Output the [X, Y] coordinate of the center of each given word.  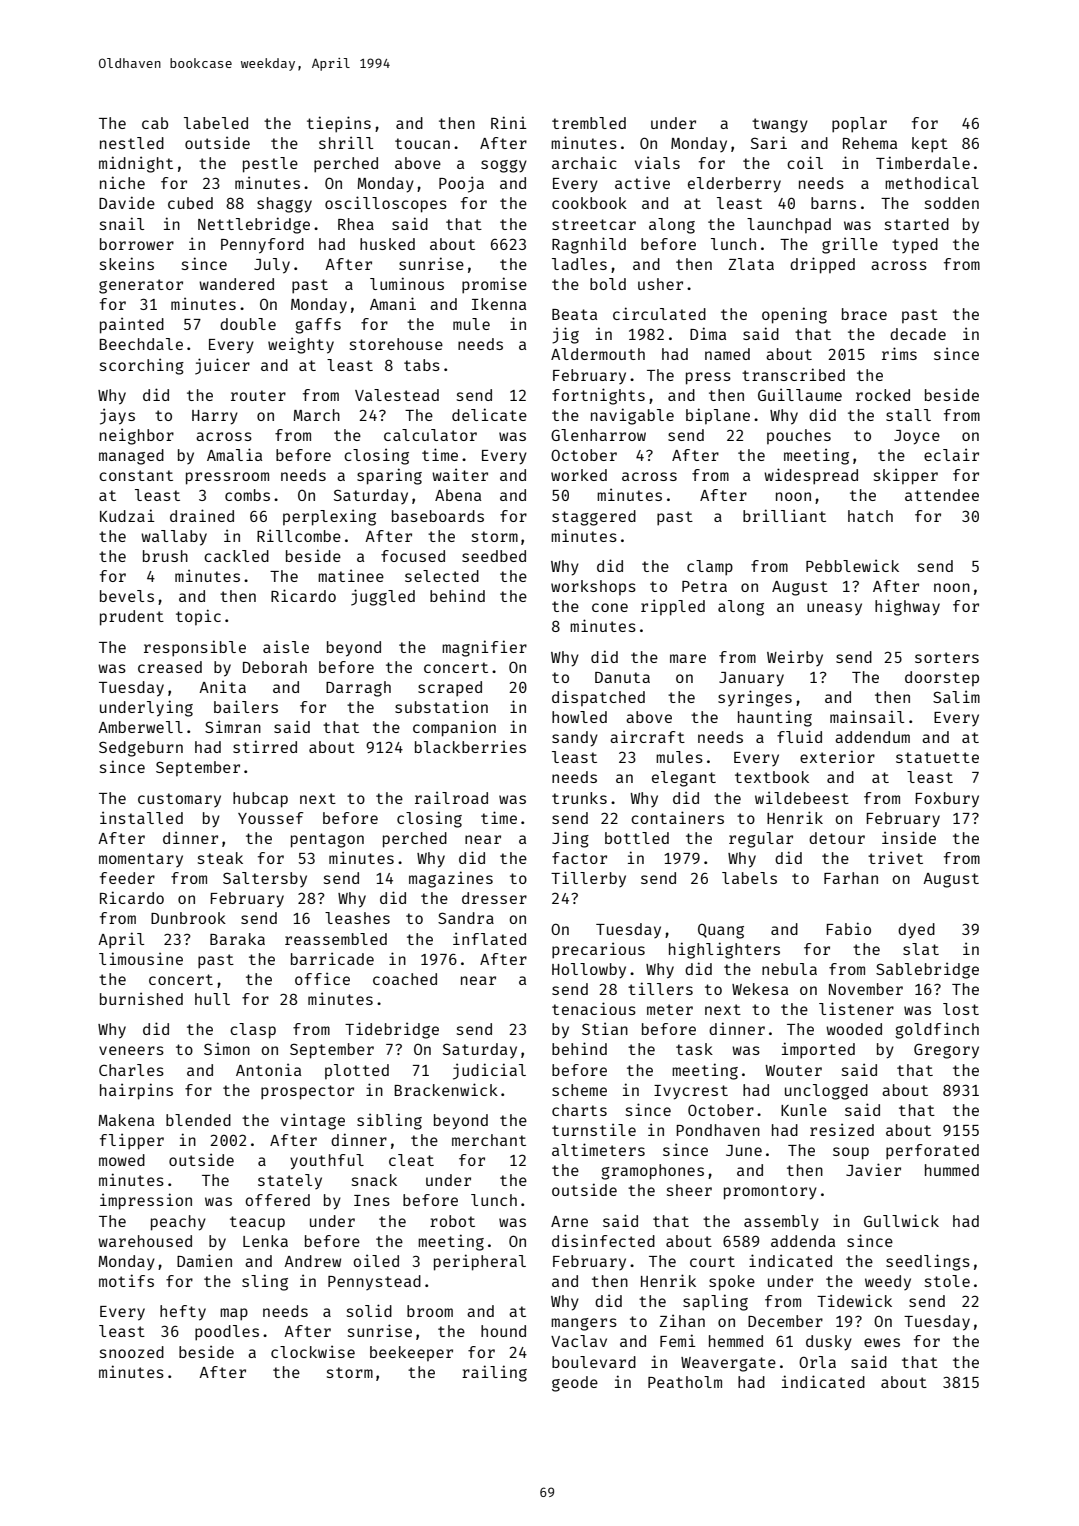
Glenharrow [598, 435]
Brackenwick [446, 1089]
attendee [942, 495]
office [322, 978]
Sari [769, 142]
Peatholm [685, 1382]
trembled [589, 123]
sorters [947, 657]
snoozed [132, 1352]
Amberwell [140, 727]
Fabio [849, 928]
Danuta [622, 677]
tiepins [339, 124]
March [316, 415]
